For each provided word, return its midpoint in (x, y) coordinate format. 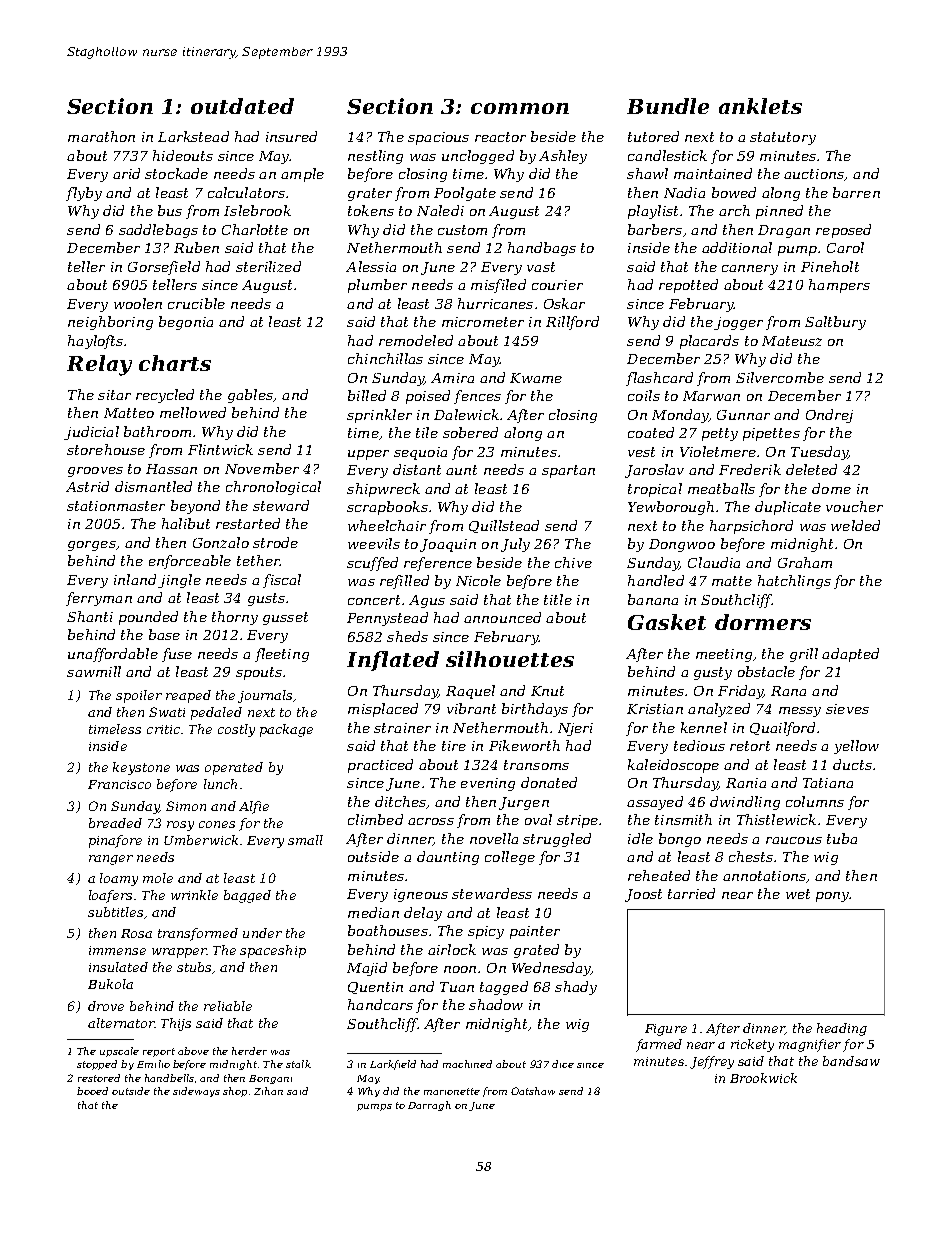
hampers (839, 286)
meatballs (721, 488)
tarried (691, 893)
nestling (375, 157)
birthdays (535, 710)
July (515, 545)
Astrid (87, 486)
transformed (198, 934)
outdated (242, 106)
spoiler (139, 696)
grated (536, 951)
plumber (377, 286)
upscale (119, 1052)
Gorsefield (164, 268)
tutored (653, 136)
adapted (850, 655)
